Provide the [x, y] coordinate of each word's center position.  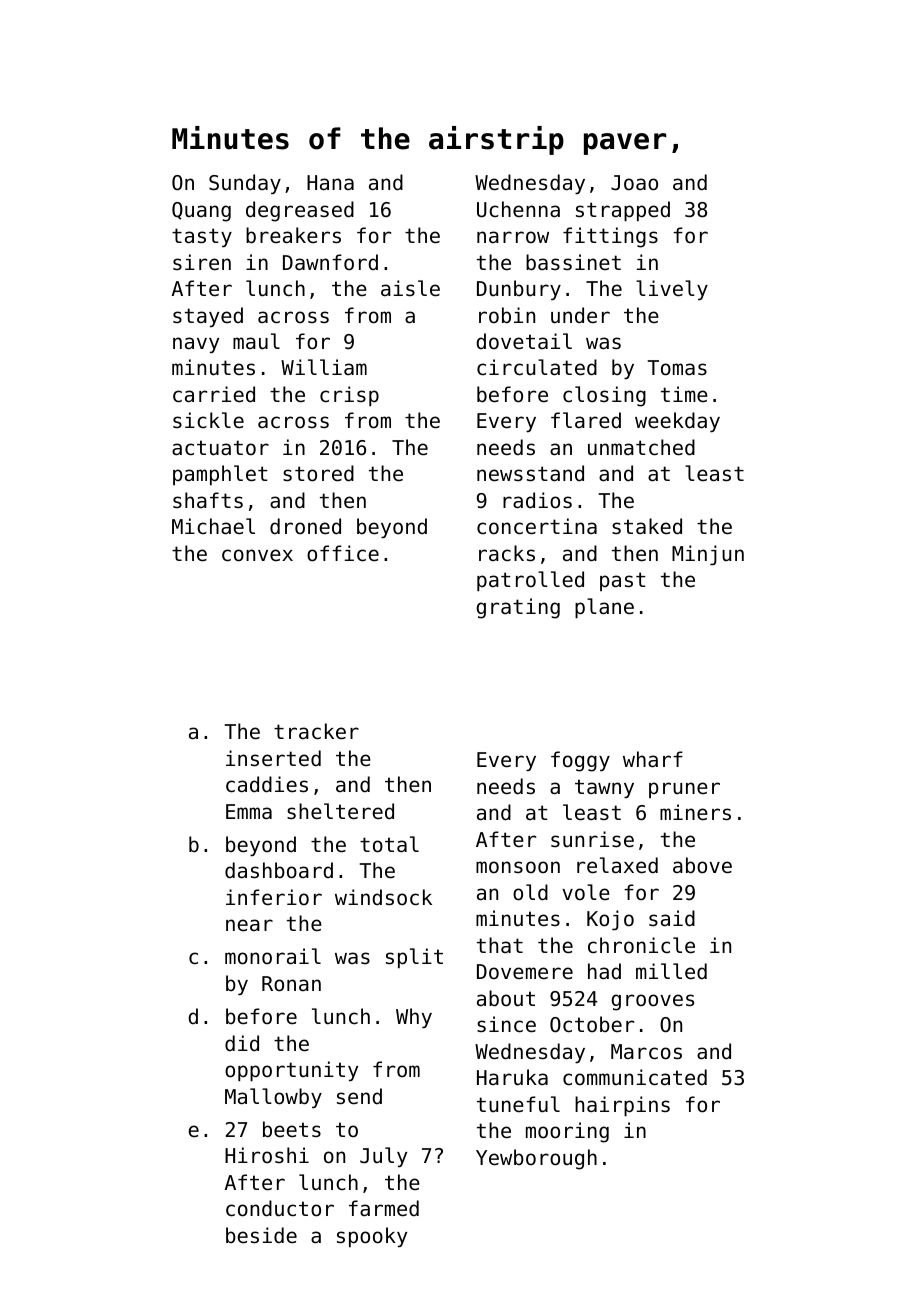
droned [305, 526]
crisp [349, 396]
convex [257, 555]
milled [671, 971]
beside [261, 1235]
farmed [384, 1208]
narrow [513, 237]
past [623, 581]
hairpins [622, 1106]
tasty [202, 237]
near [249, 925]
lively [672, 290]
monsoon [518, 867]
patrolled [530, 581]
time [684, 394]
